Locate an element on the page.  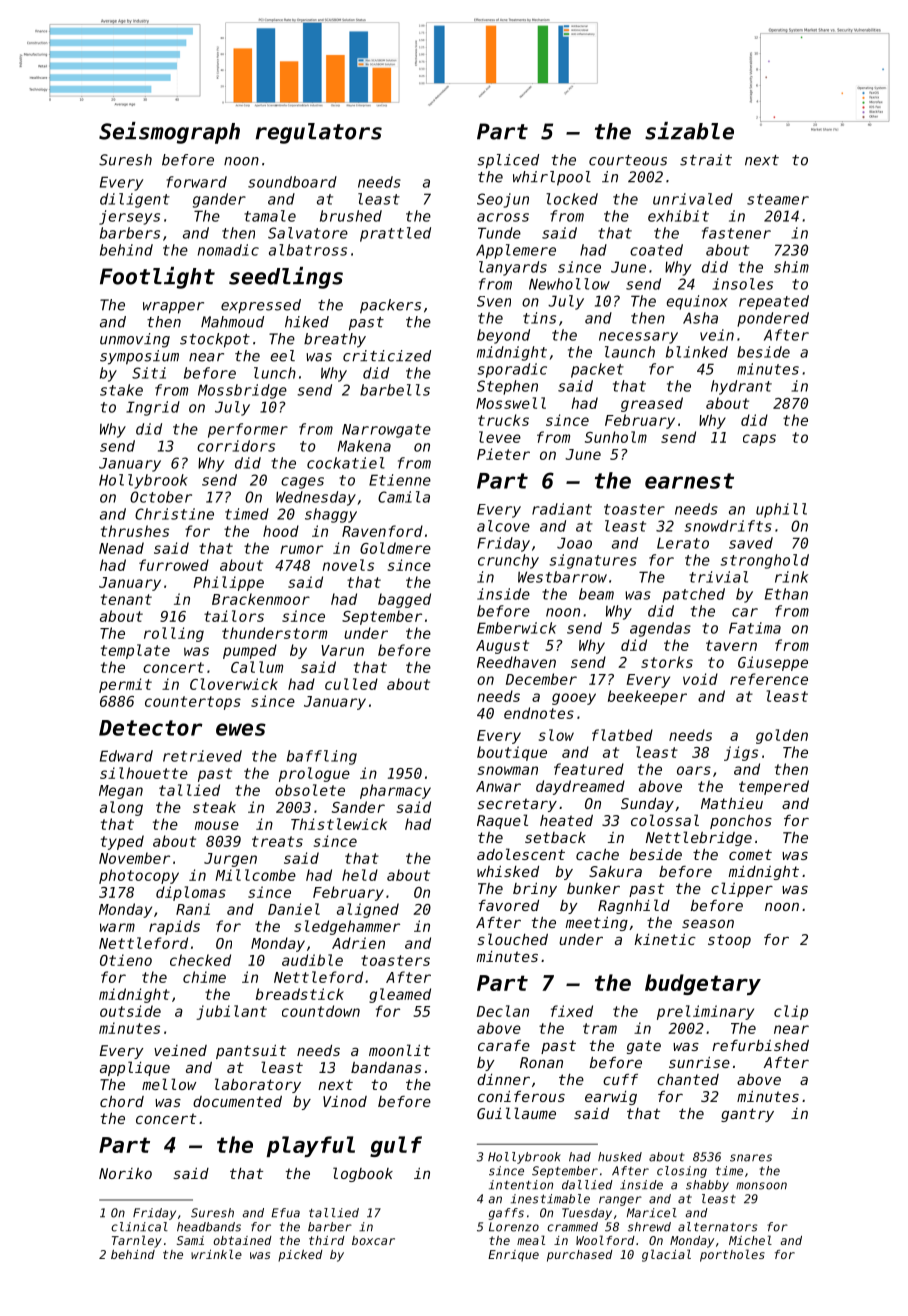
strait is located at coordinates (706, 160).
